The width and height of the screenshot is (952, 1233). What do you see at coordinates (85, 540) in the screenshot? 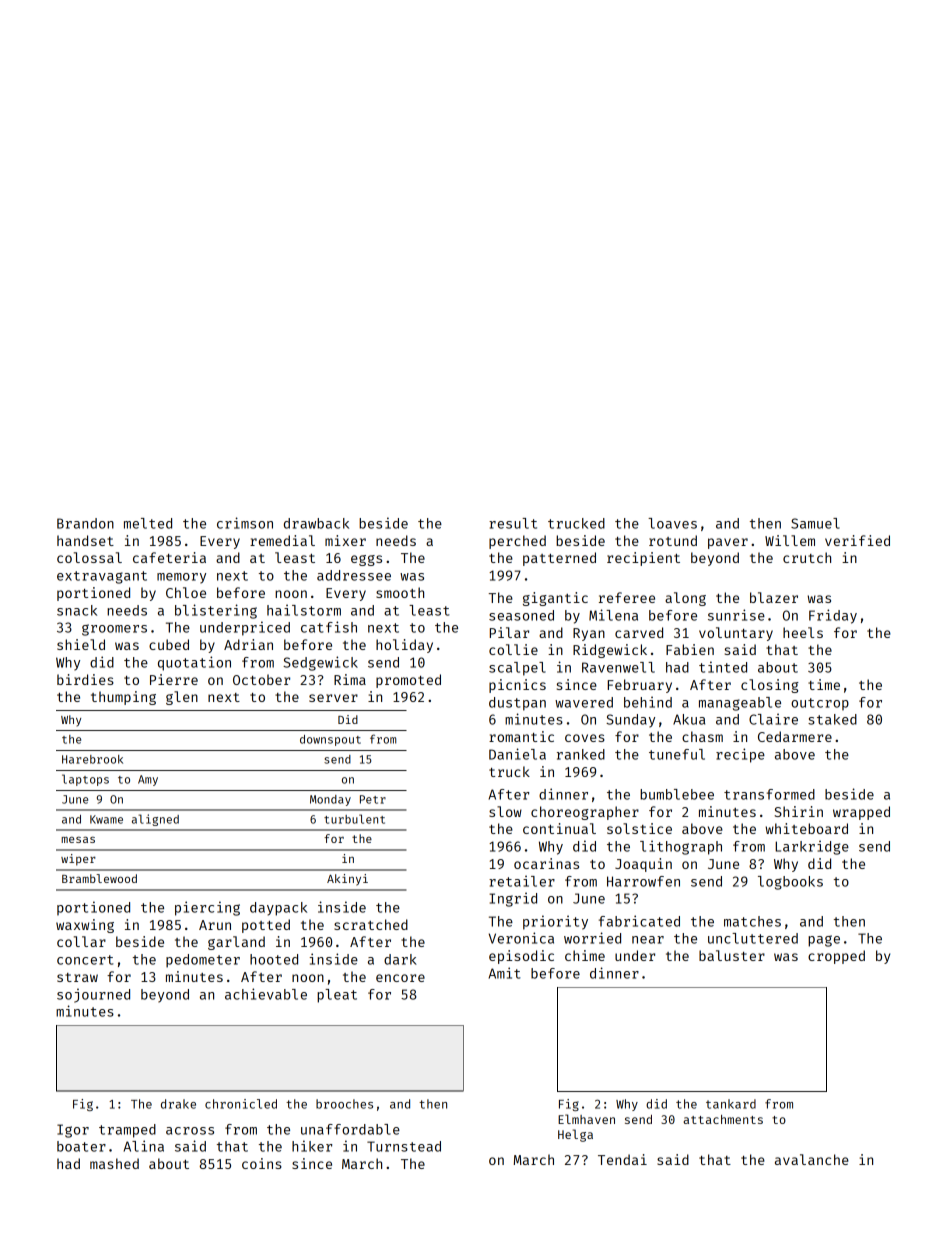
I see `handset` at bounding box center [85, 540].
